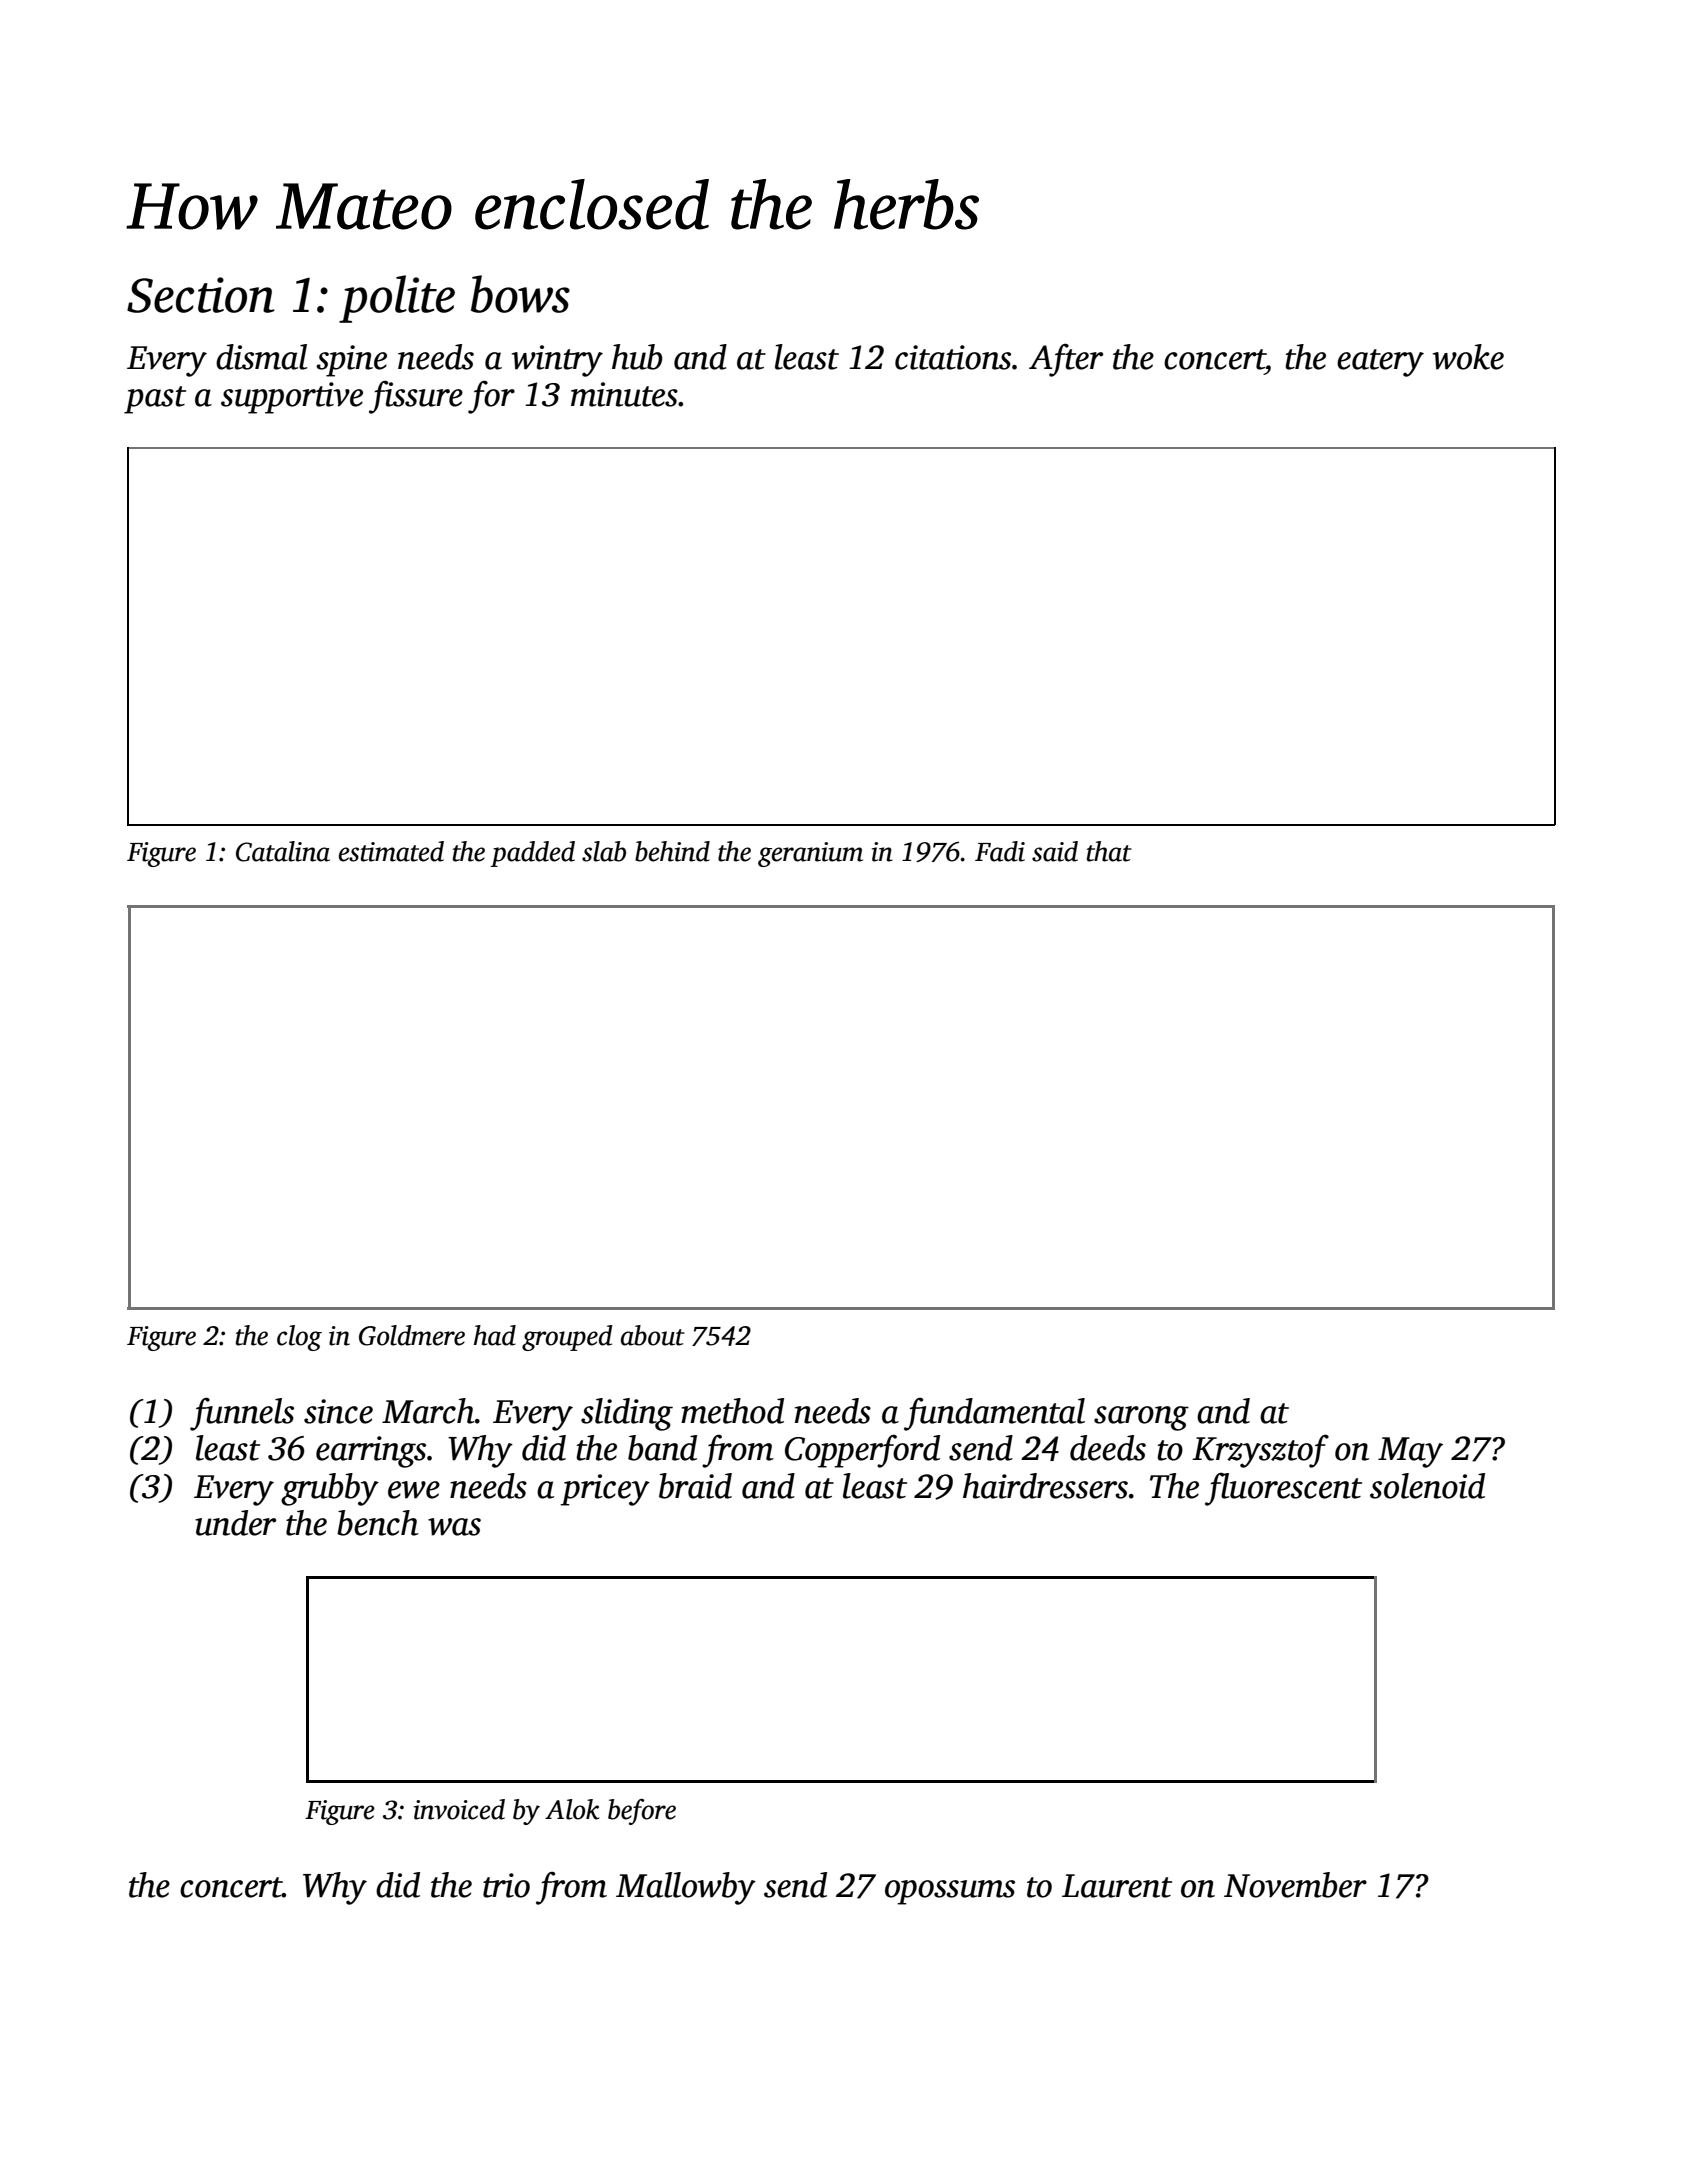 The image size is (1683, 2178). What do you see at coordinates (950, 1892) in the page?
I see `opossums` at bounding box center [950, 1892].
